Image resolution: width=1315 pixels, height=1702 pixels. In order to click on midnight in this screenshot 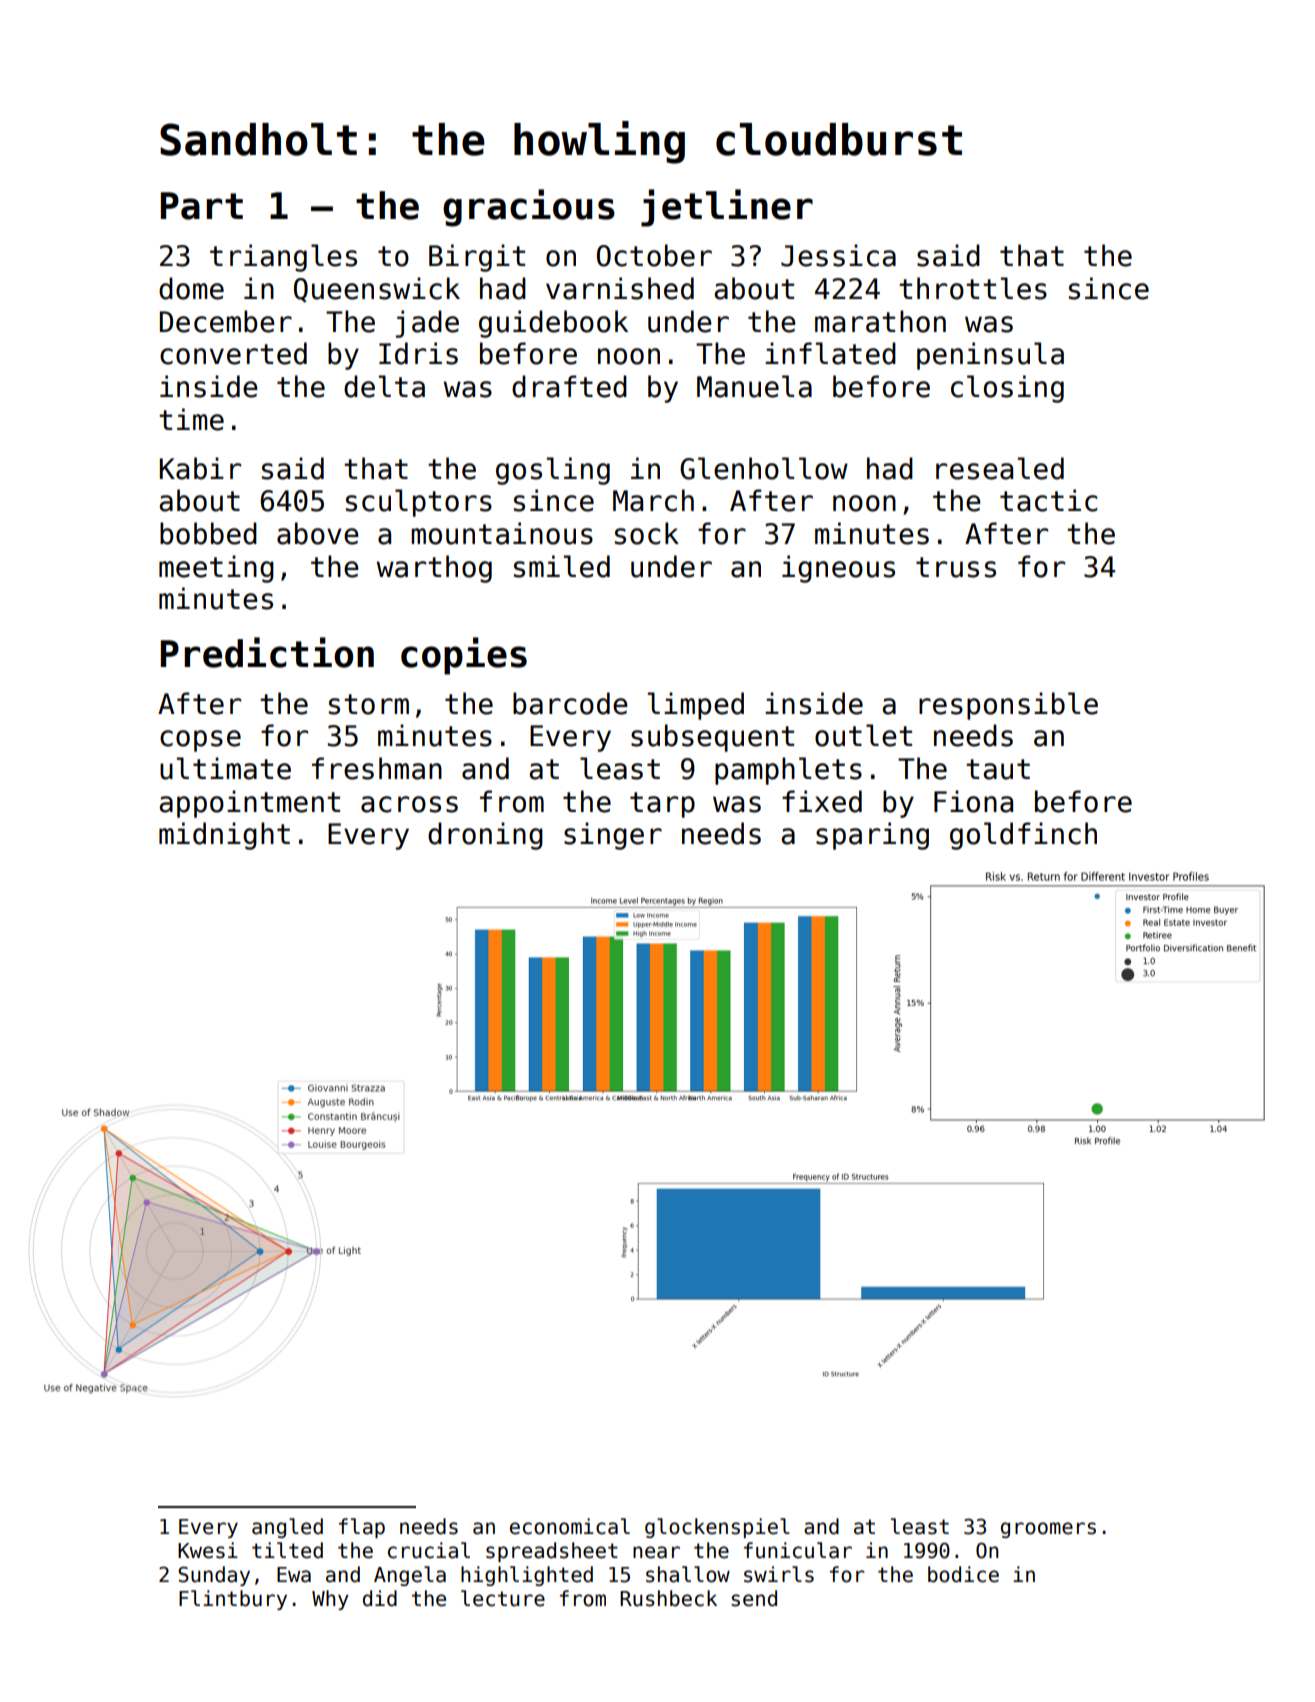, I will do `click(224, 836)`.
